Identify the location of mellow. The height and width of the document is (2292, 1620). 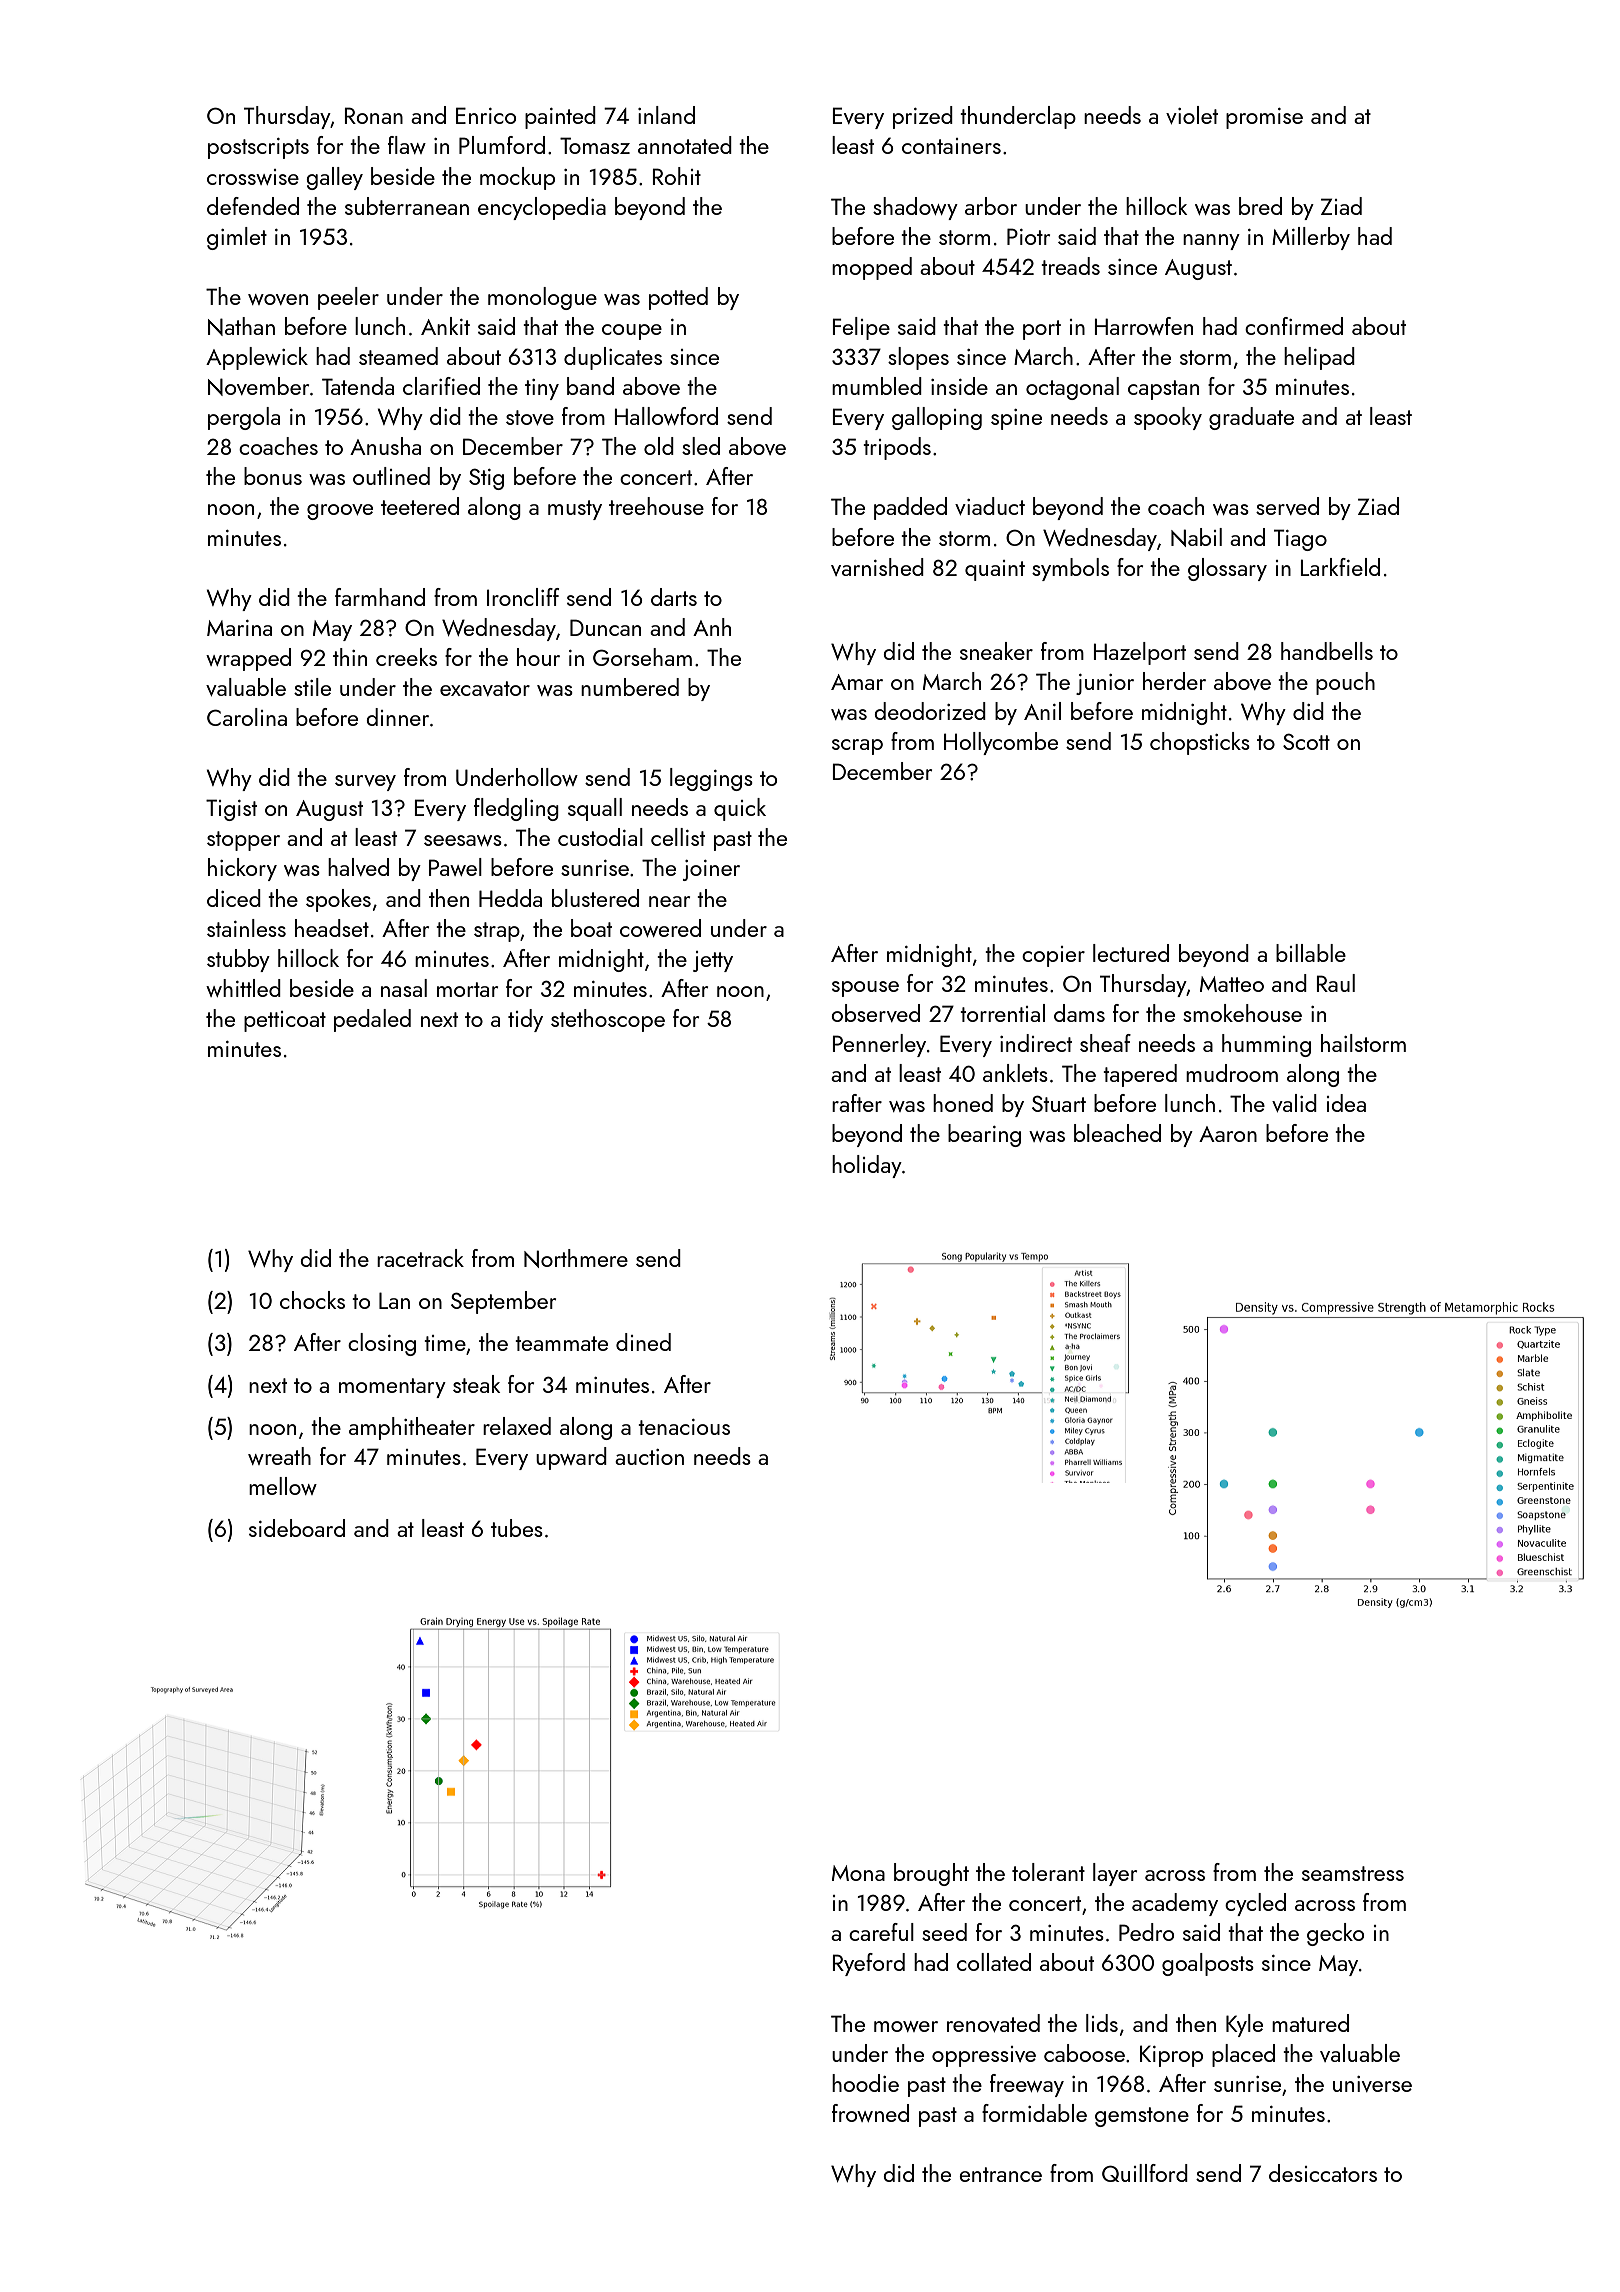
(283, 1486).
